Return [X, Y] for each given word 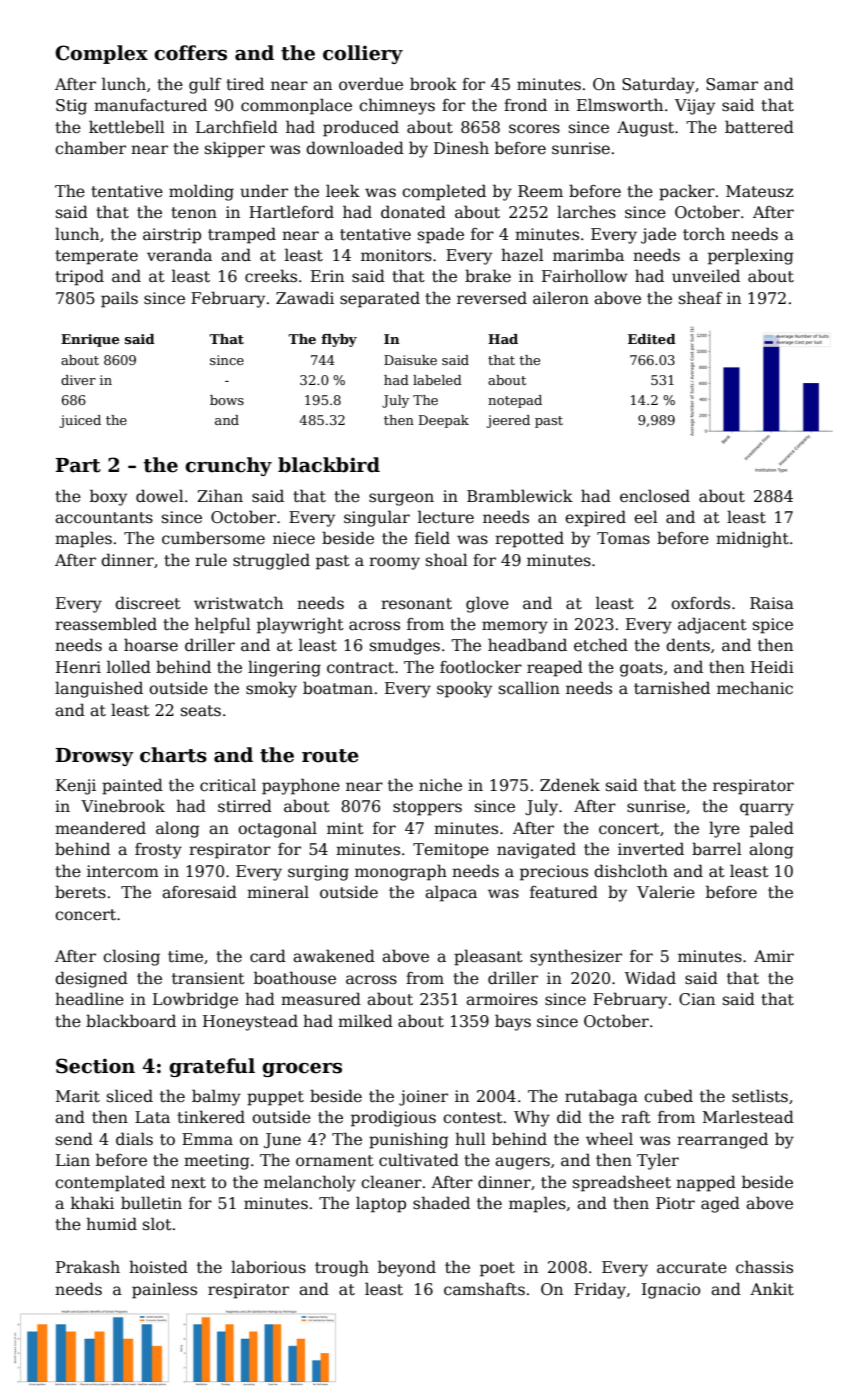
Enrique [90, 340]
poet [497, 1269]
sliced [130, 1096]
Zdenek [570, 785]
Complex [101, 54]
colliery [363, 54]
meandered [100, 828]
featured [564, 892]
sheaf [700, 298]
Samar [732, 84]
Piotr [675, 1203]
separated [380, 299]
